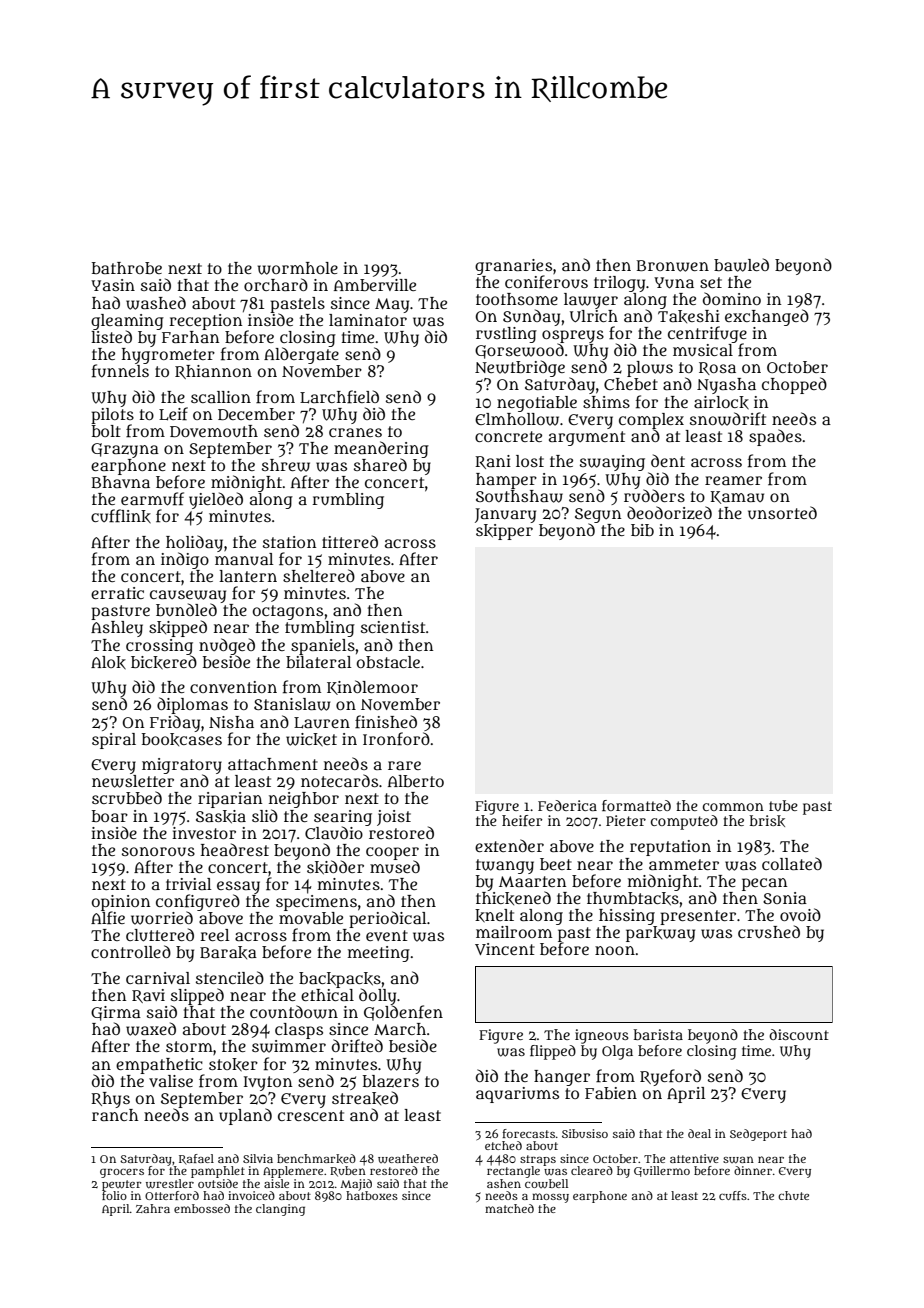  Describe the element at coordinates (504, 532) in the screenshot. I see `skipper` at that location.
